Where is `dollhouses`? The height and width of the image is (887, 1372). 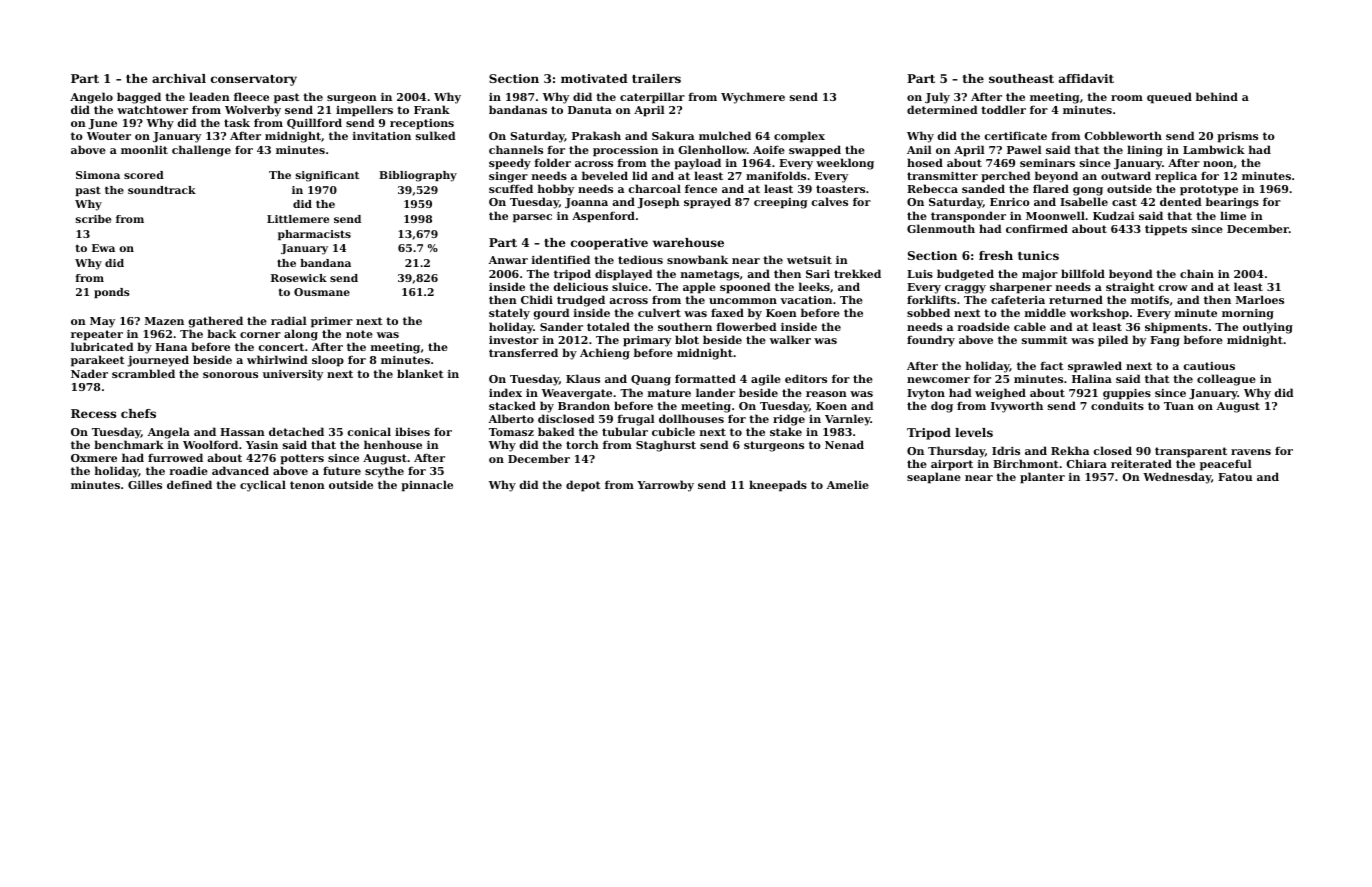 dollhouses is located at coordinates (691, 418).
